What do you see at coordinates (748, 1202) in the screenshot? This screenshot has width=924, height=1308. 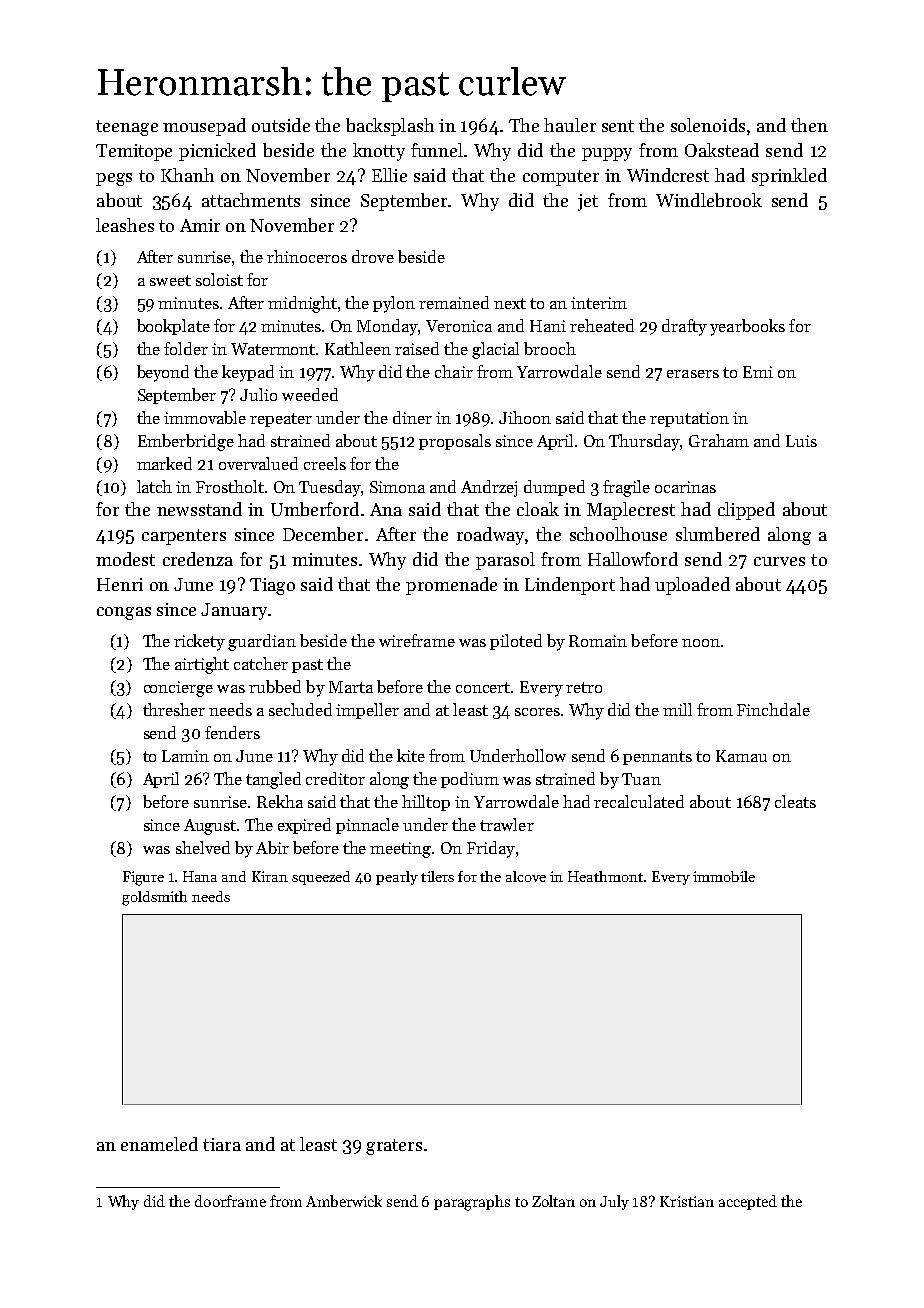 I see `accepted` at bounding box center [748, 1202].
